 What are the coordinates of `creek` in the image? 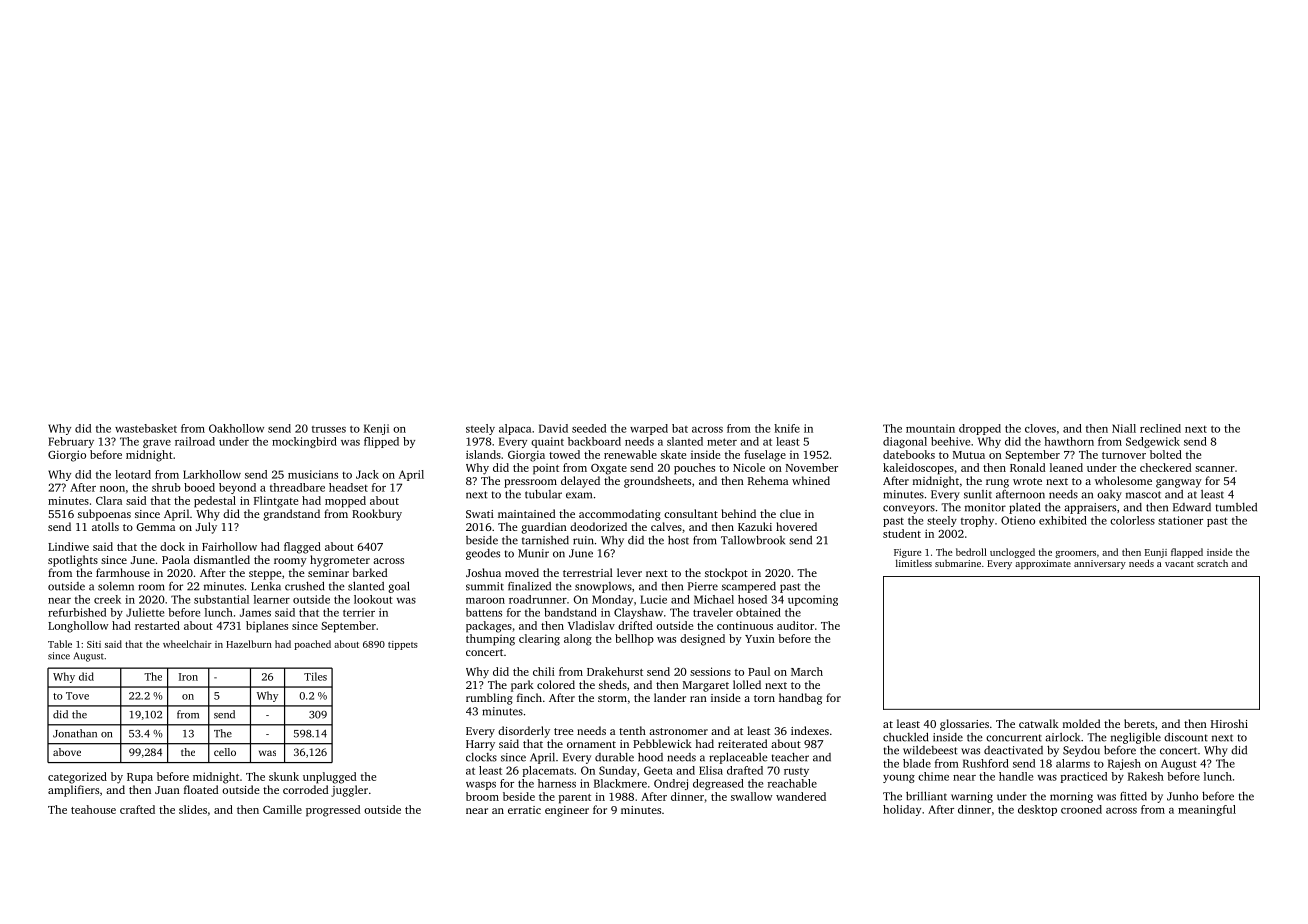 It's located at (107, 599).
